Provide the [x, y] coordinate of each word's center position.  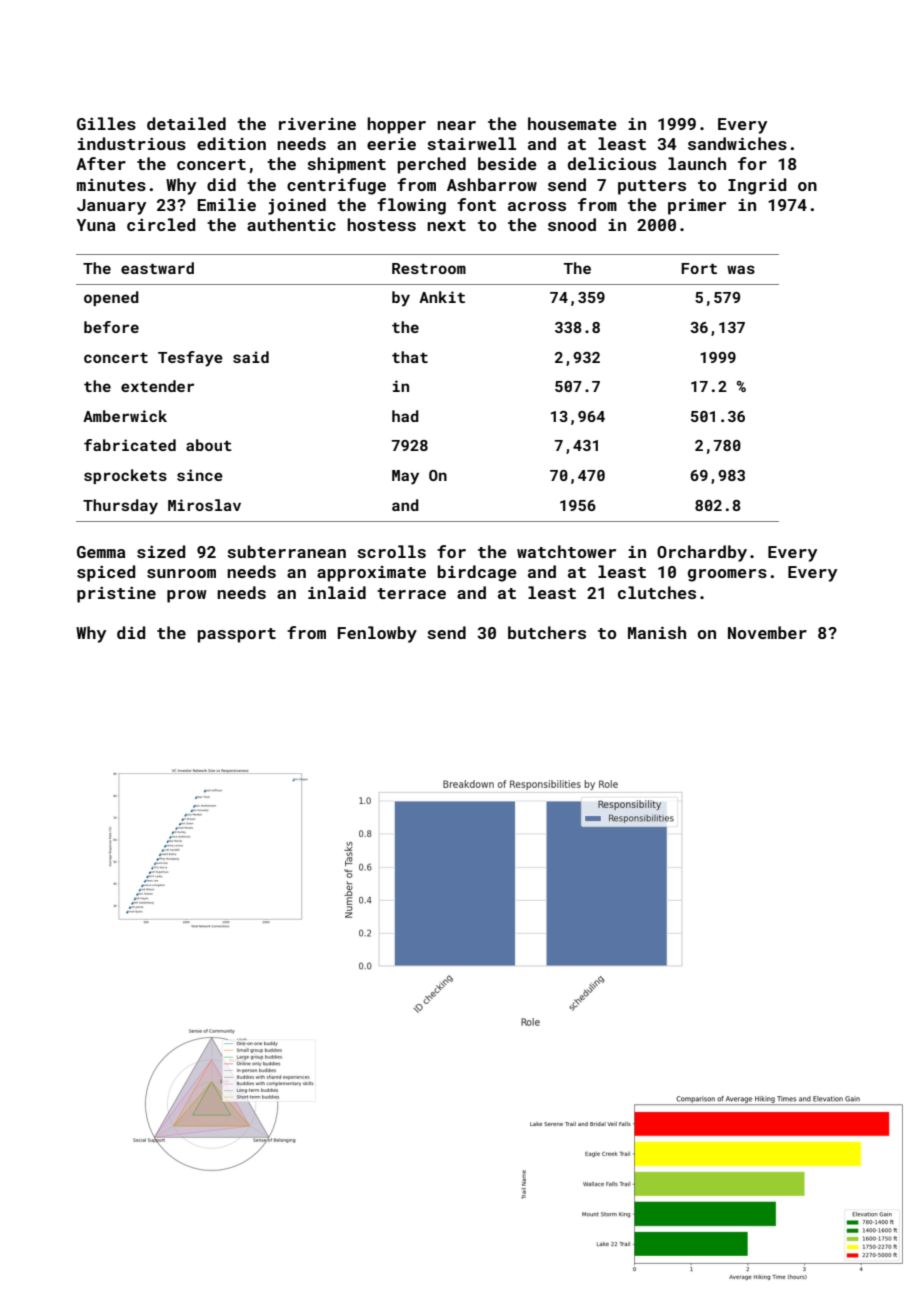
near [456, 125]
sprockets [125, 476]
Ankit [442, 297]
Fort [699, 268]
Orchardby [702, 553]
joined [297, 206]
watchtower [566, 551]
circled [161, 224]
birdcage [477, 573]
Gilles [106, 123]
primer [697, 207]
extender [157, 386]
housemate [572, 123]
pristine [116, 595]
